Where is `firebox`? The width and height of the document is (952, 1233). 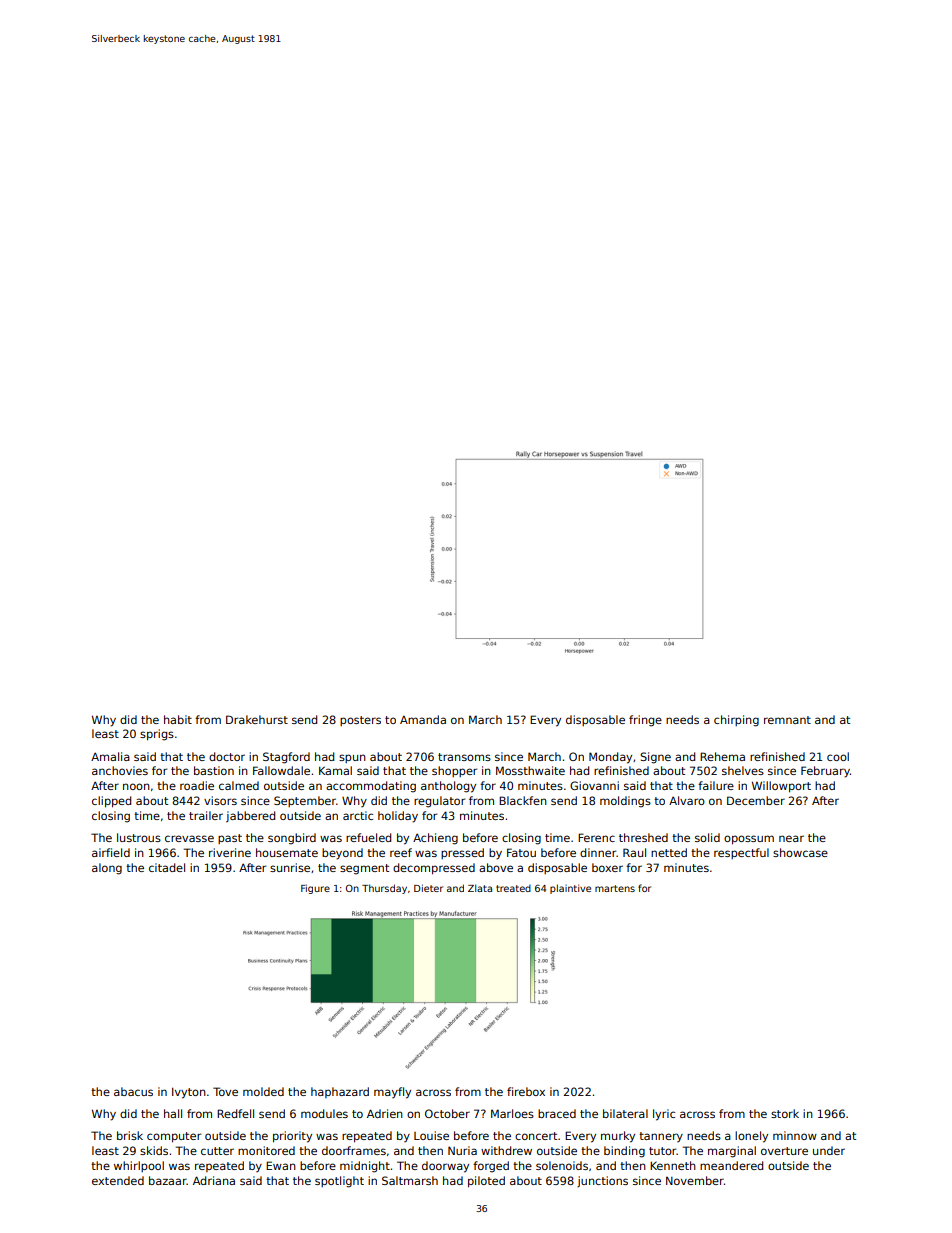 firebox is located at coordinates (526, 1091).
